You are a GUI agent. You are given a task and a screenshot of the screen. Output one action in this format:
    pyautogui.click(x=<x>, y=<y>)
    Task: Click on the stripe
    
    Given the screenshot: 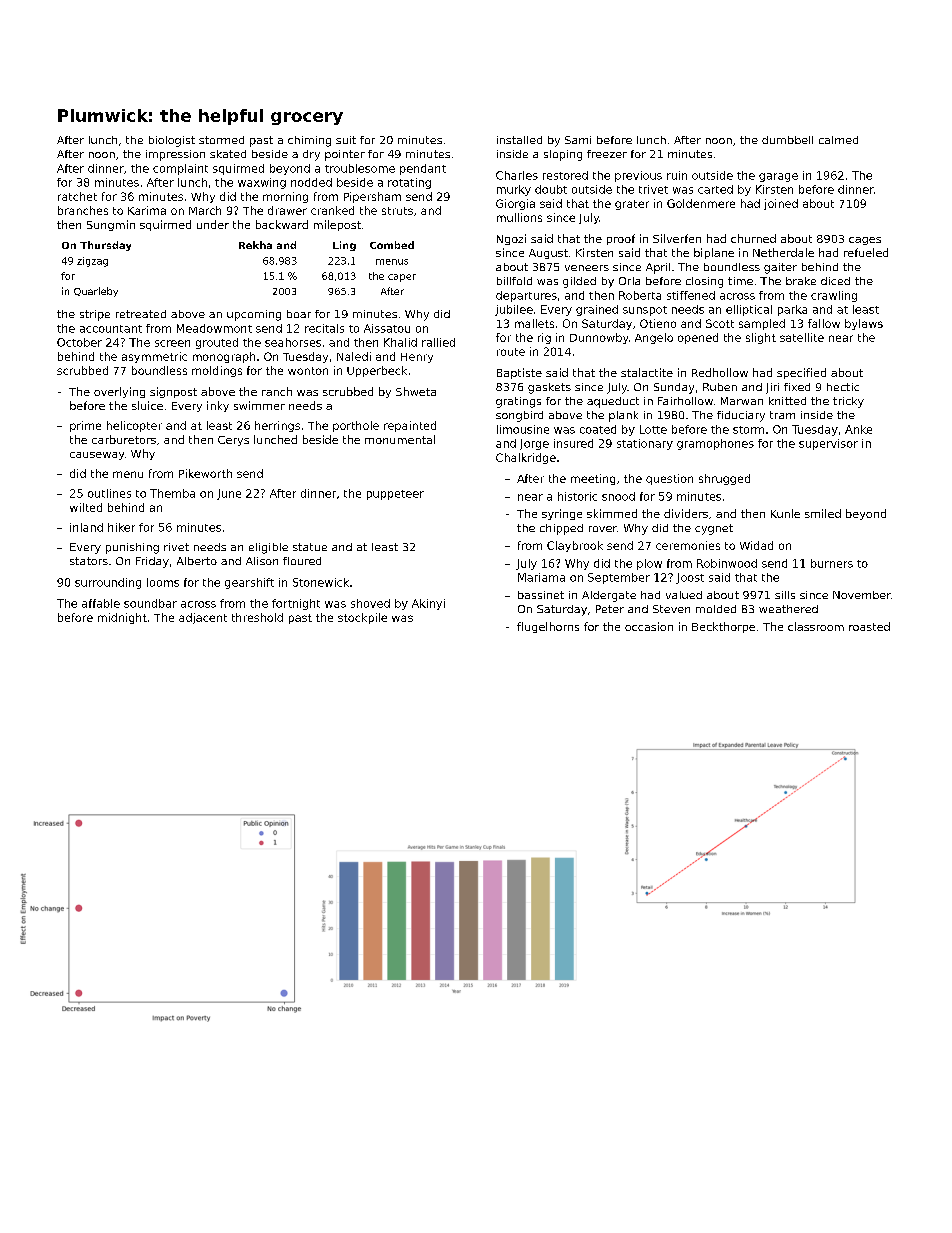 What is the action you would take?
    pyautogui.click(x=95, y=315)
